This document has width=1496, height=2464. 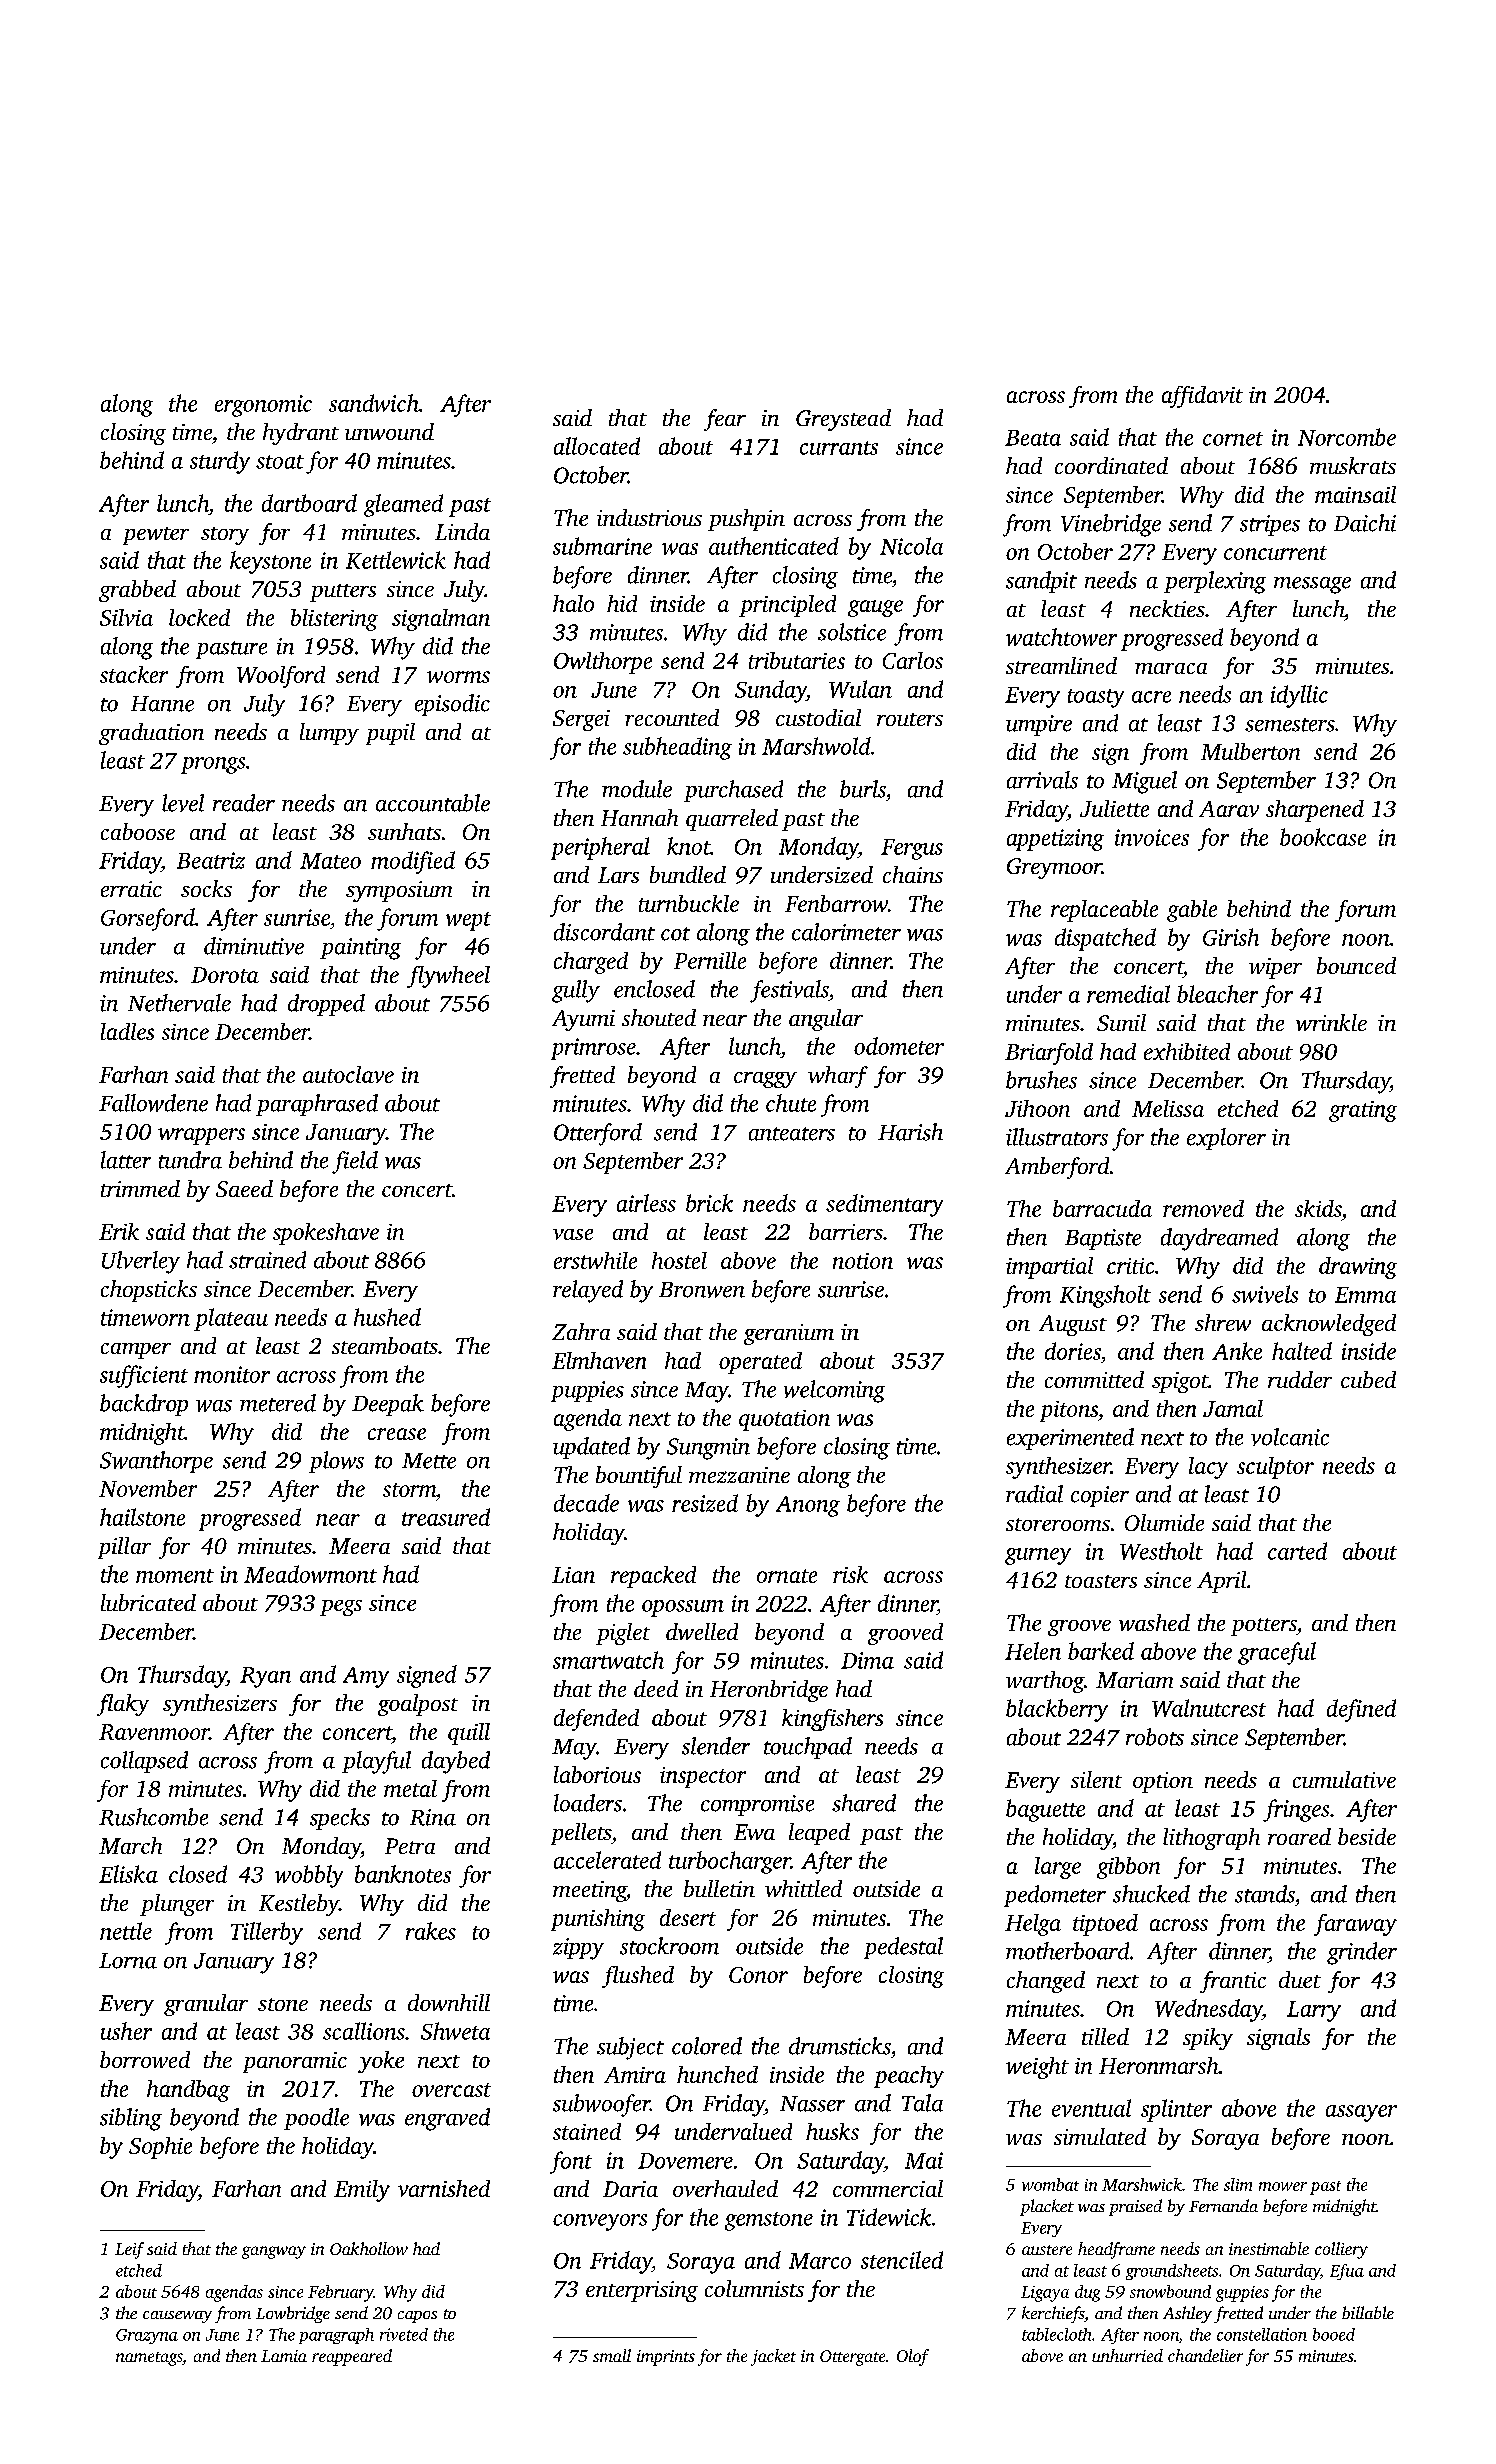 What do you see at coordinates (403, 505) in the document?
I see `gleamed` at bounding box center [403, 505].
